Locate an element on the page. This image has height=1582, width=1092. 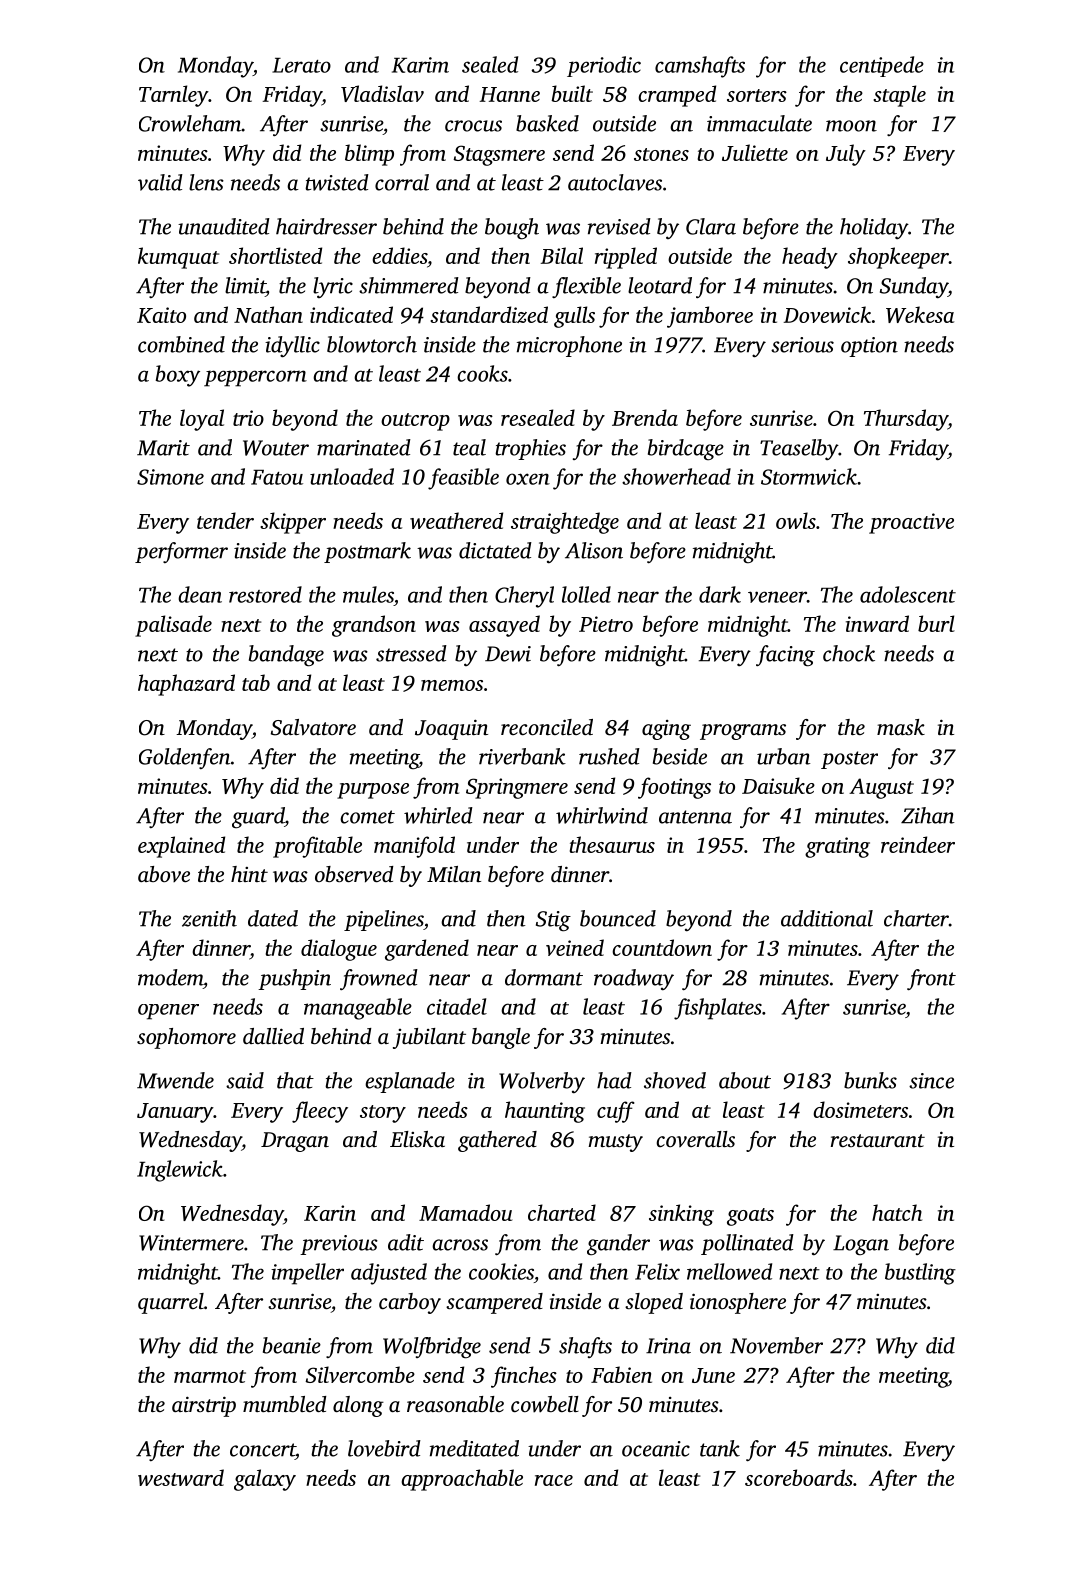
westward is located at coordinates (181, 1477).
